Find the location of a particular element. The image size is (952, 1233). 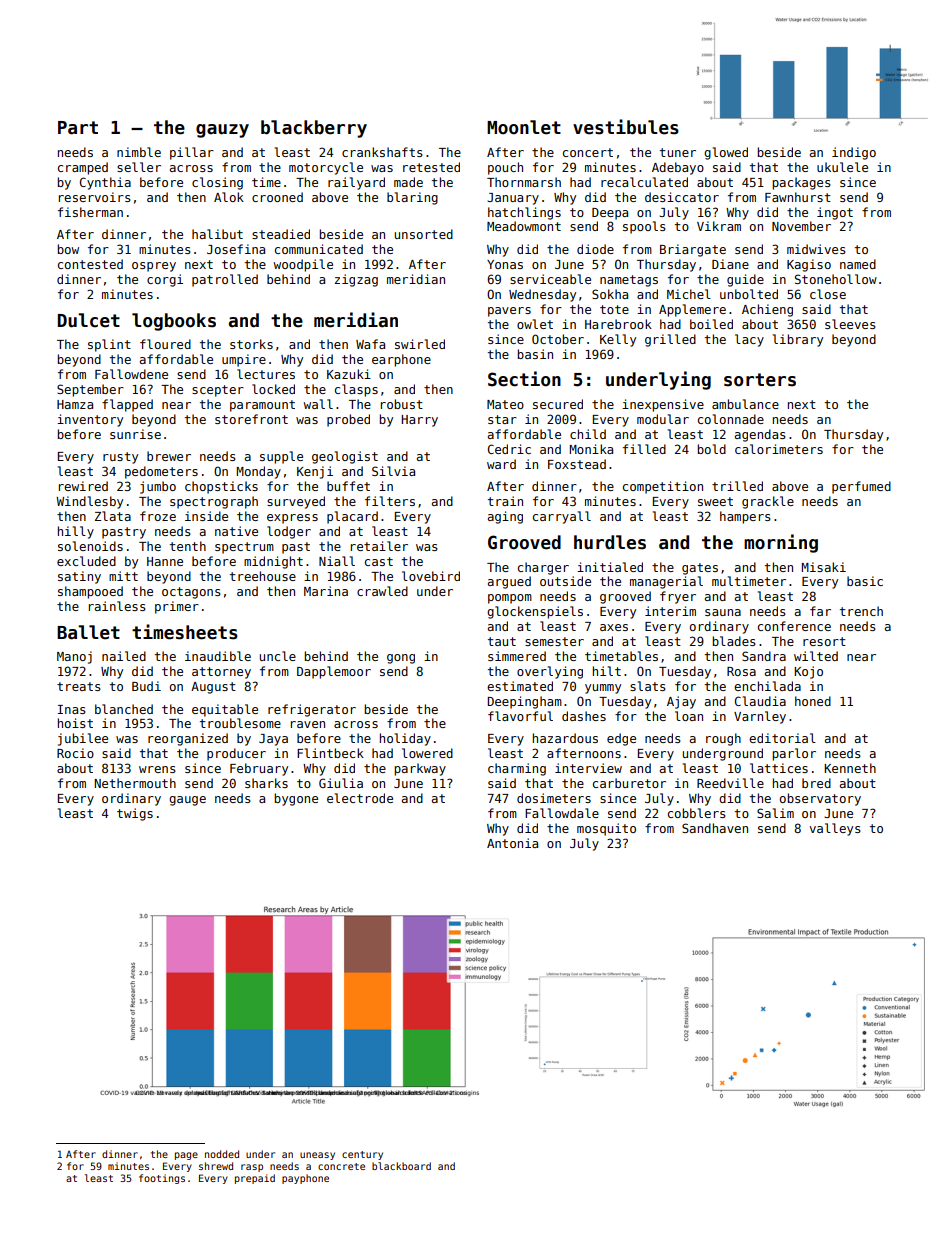

Part is located at coordinates (78, 128).
